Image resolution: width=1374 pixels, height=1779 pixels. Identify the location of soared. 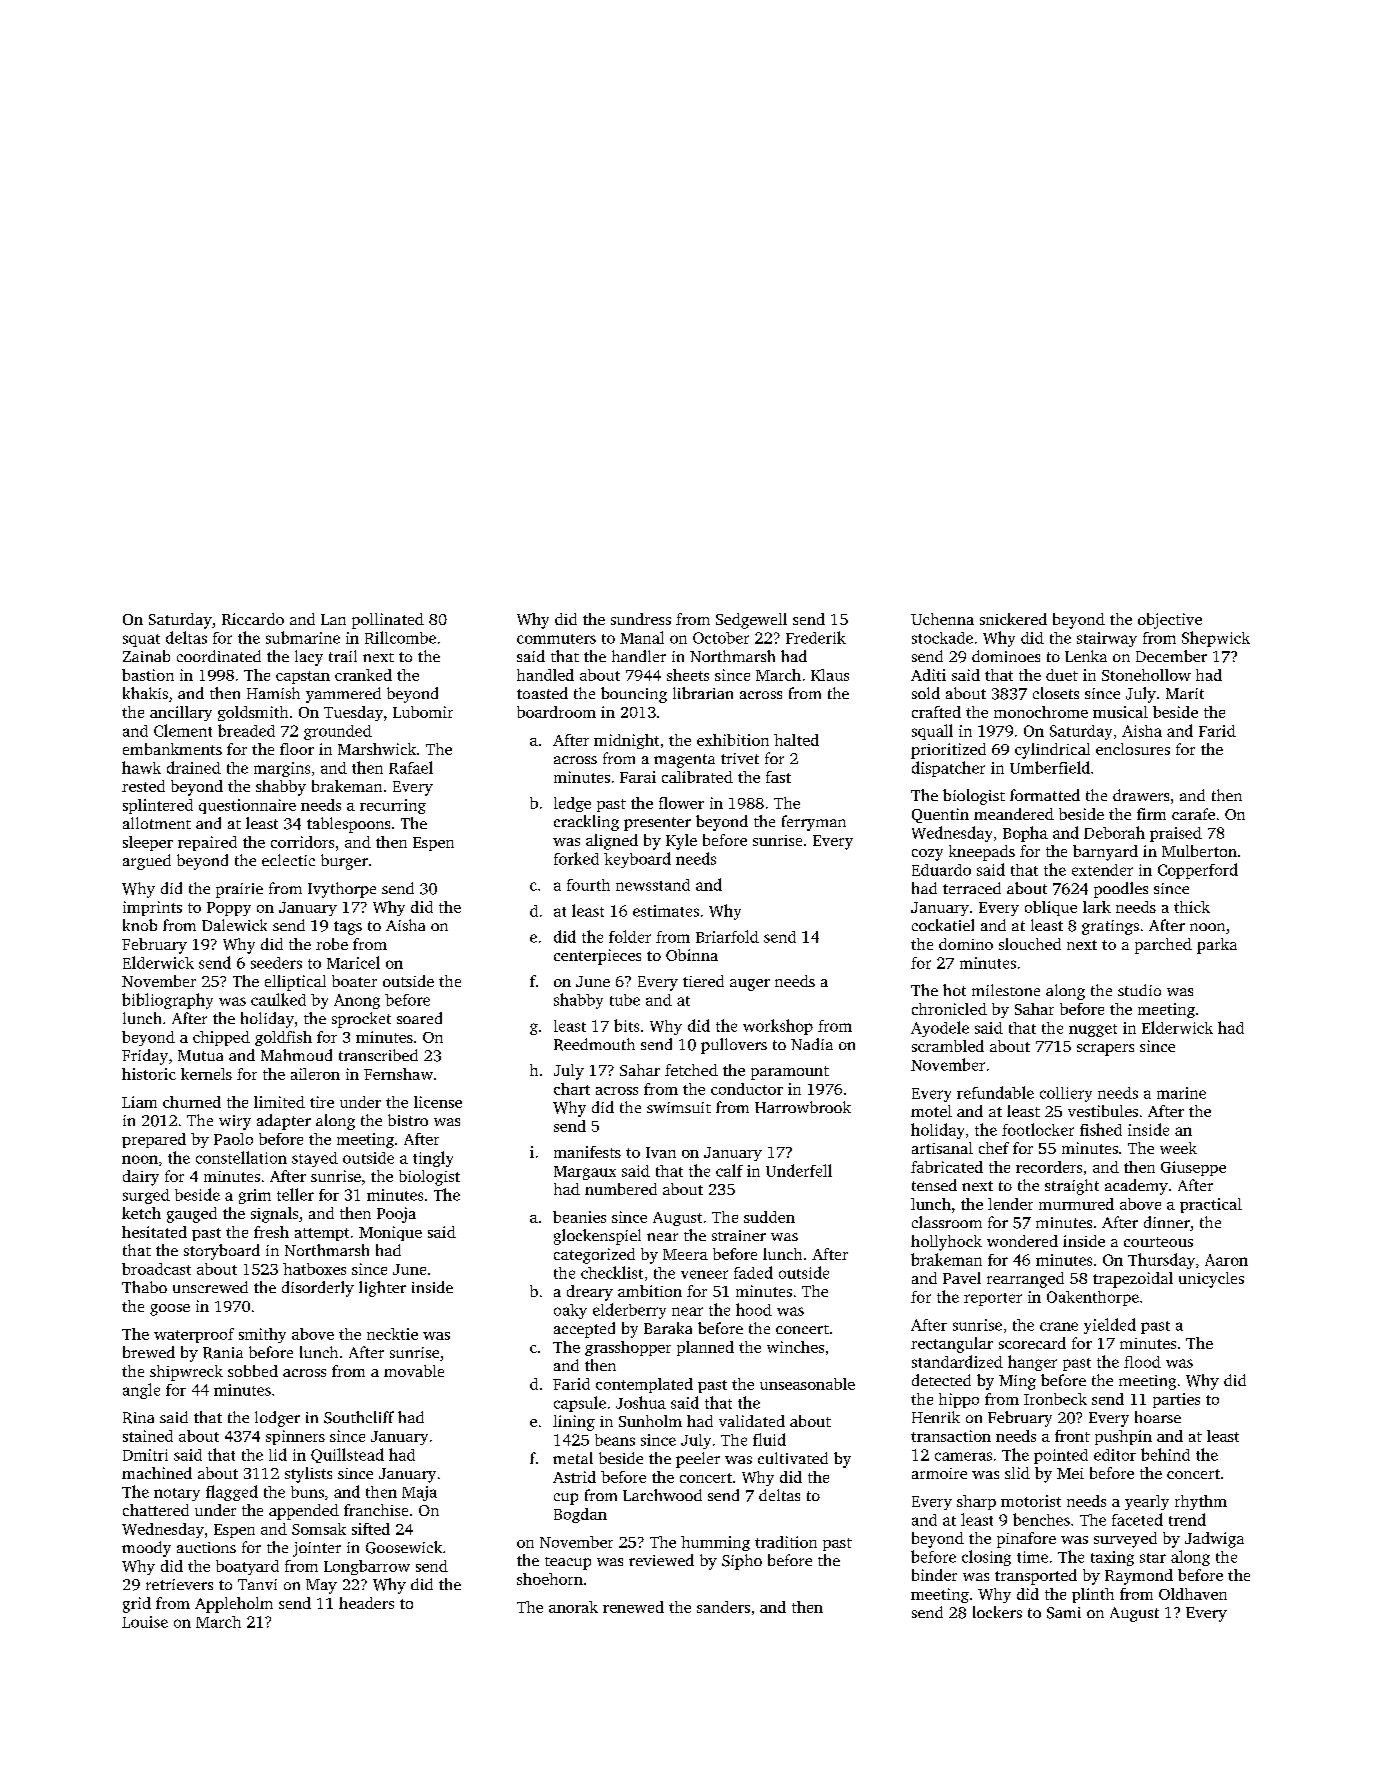
(419, 1018).
